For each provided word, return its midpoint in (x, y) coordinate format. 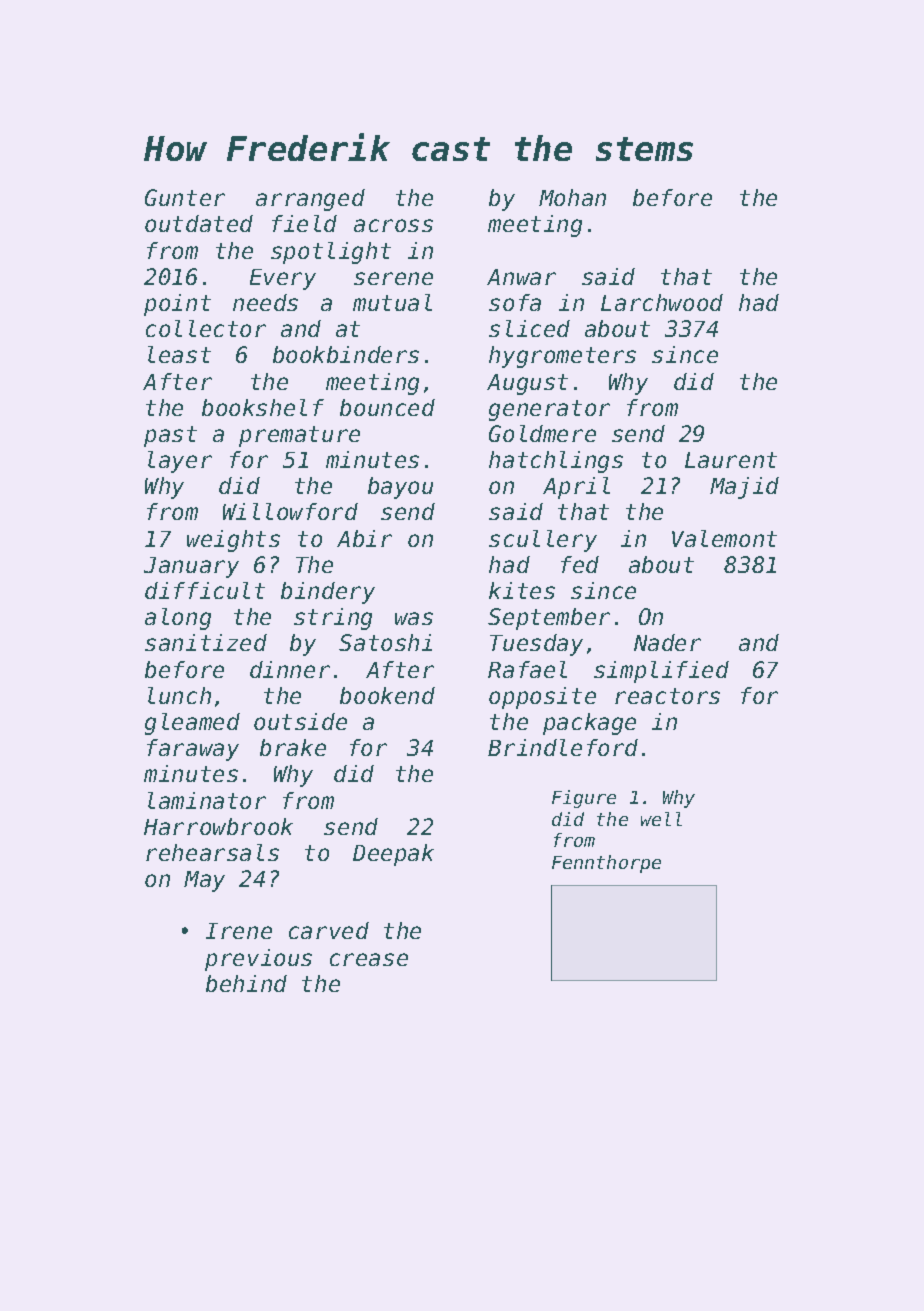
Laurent (731, 460)
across (393, 225)
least (179, 354)
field (304, 223)
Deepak (393, 855)
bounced (387, 407)
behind (246, 983)
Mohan (572, 197)
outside (300, 721)
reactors (667, 696)
